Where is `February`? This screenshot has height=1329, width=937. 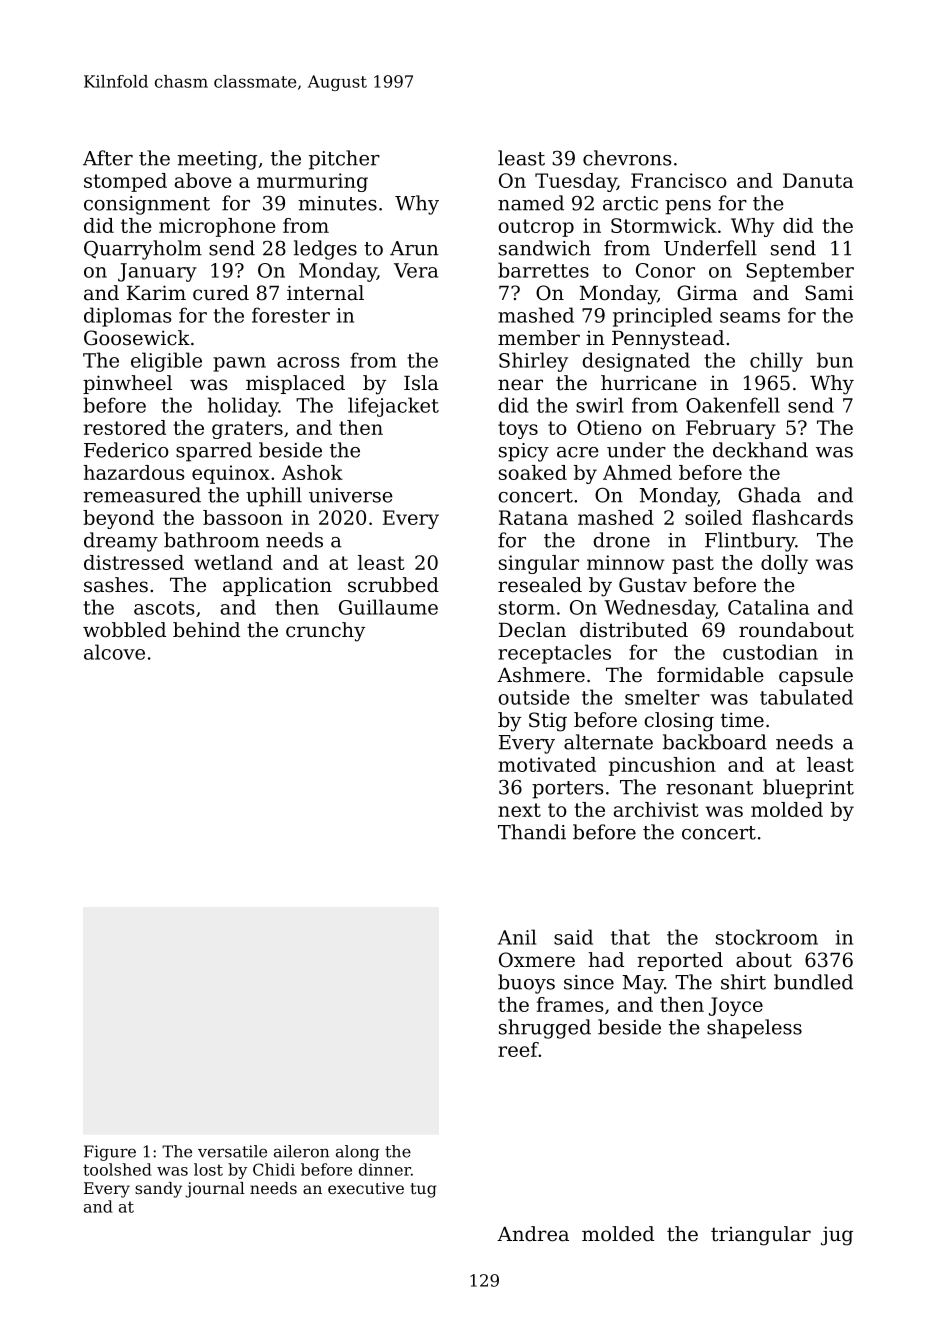 February is located at coordinates (731, 429).
